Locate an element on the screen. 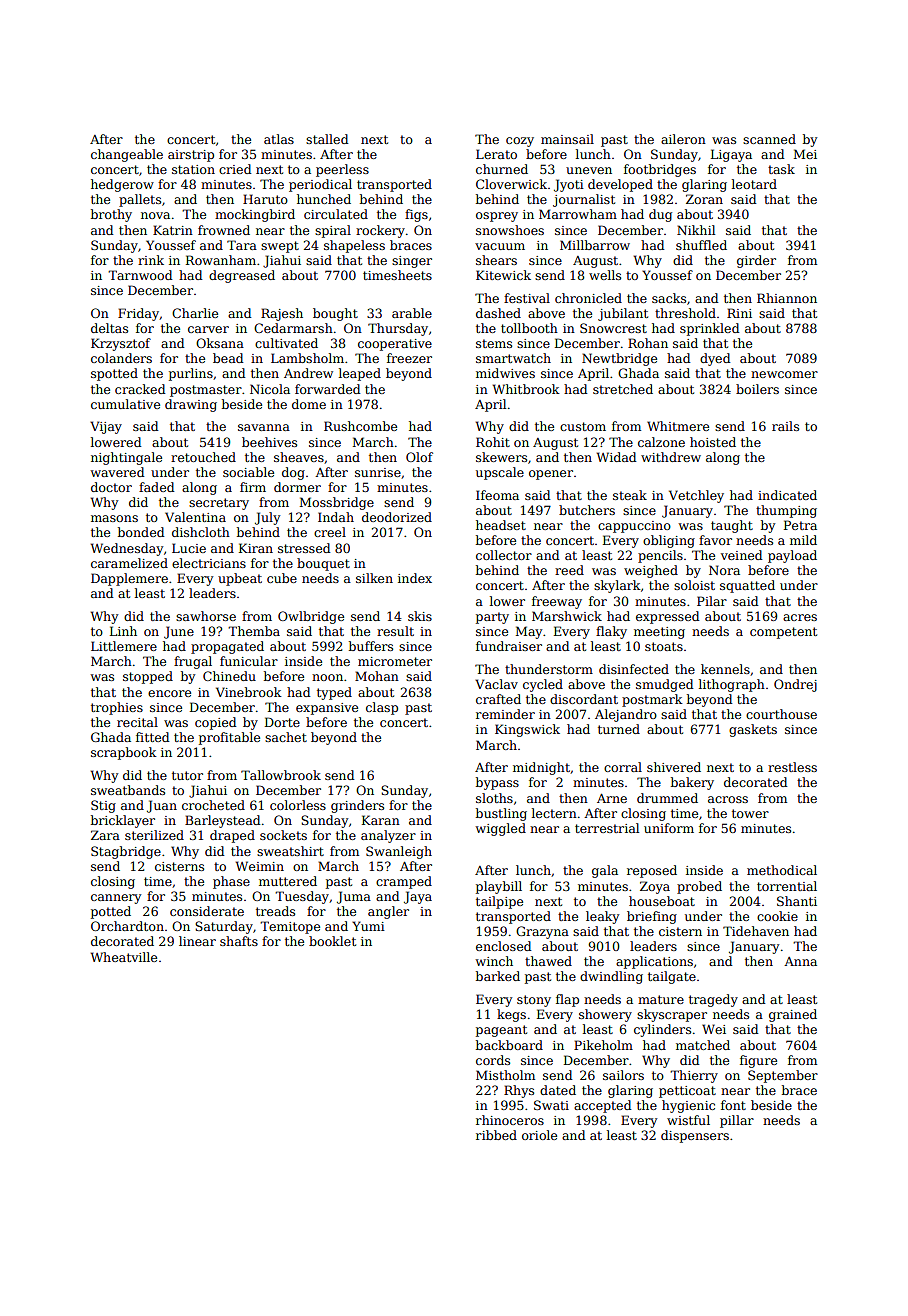  kennels is located at coordinates (725, 669).
